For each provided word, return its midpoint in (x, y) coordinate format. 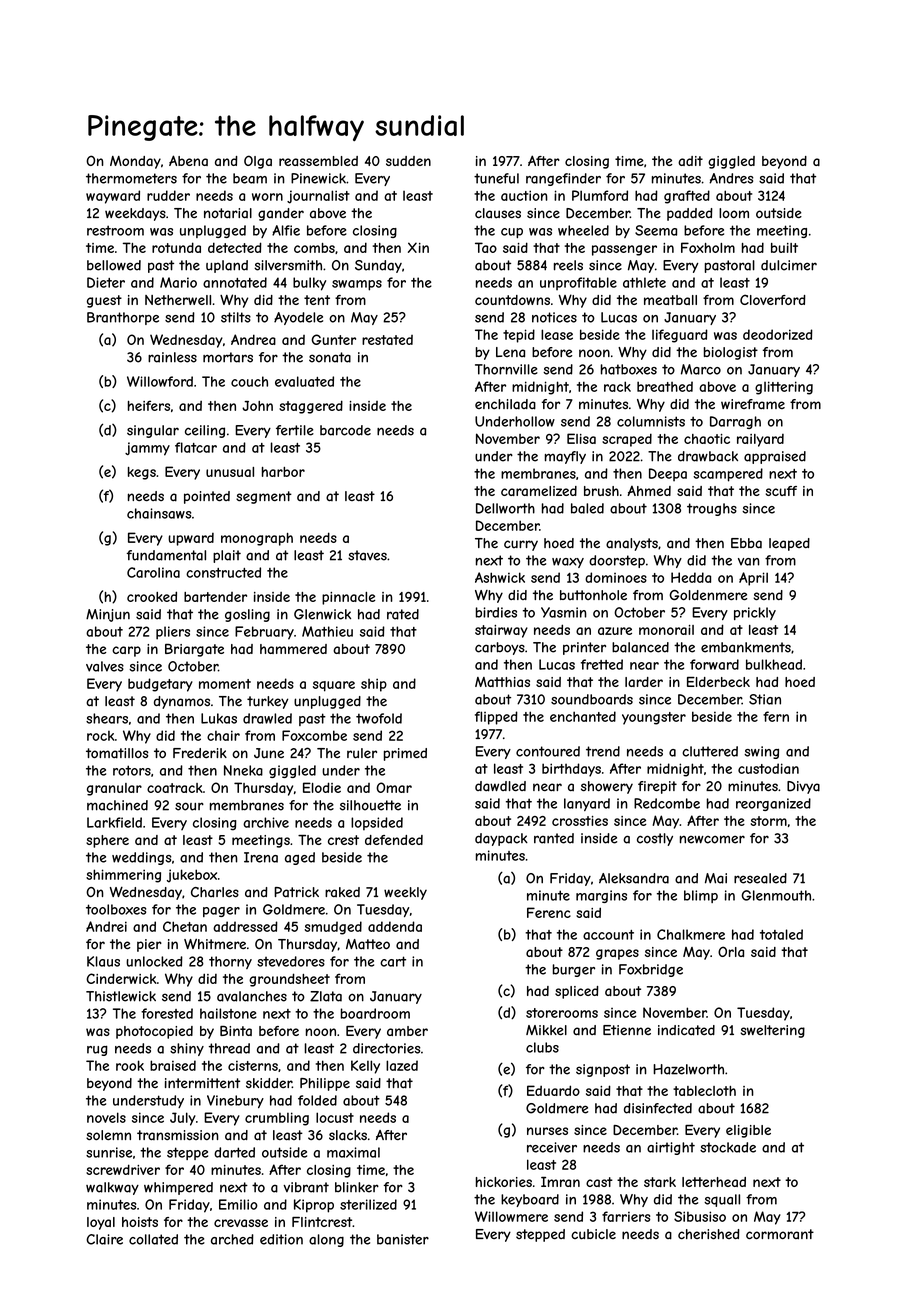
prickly (755, 613)
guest (104, 301)
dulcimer (789, 265)
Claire (104, 1239)
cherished (709, 1234)
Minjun (108, 615)
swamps (357, 285)
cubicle (593, 1234)
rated (403, 614)
